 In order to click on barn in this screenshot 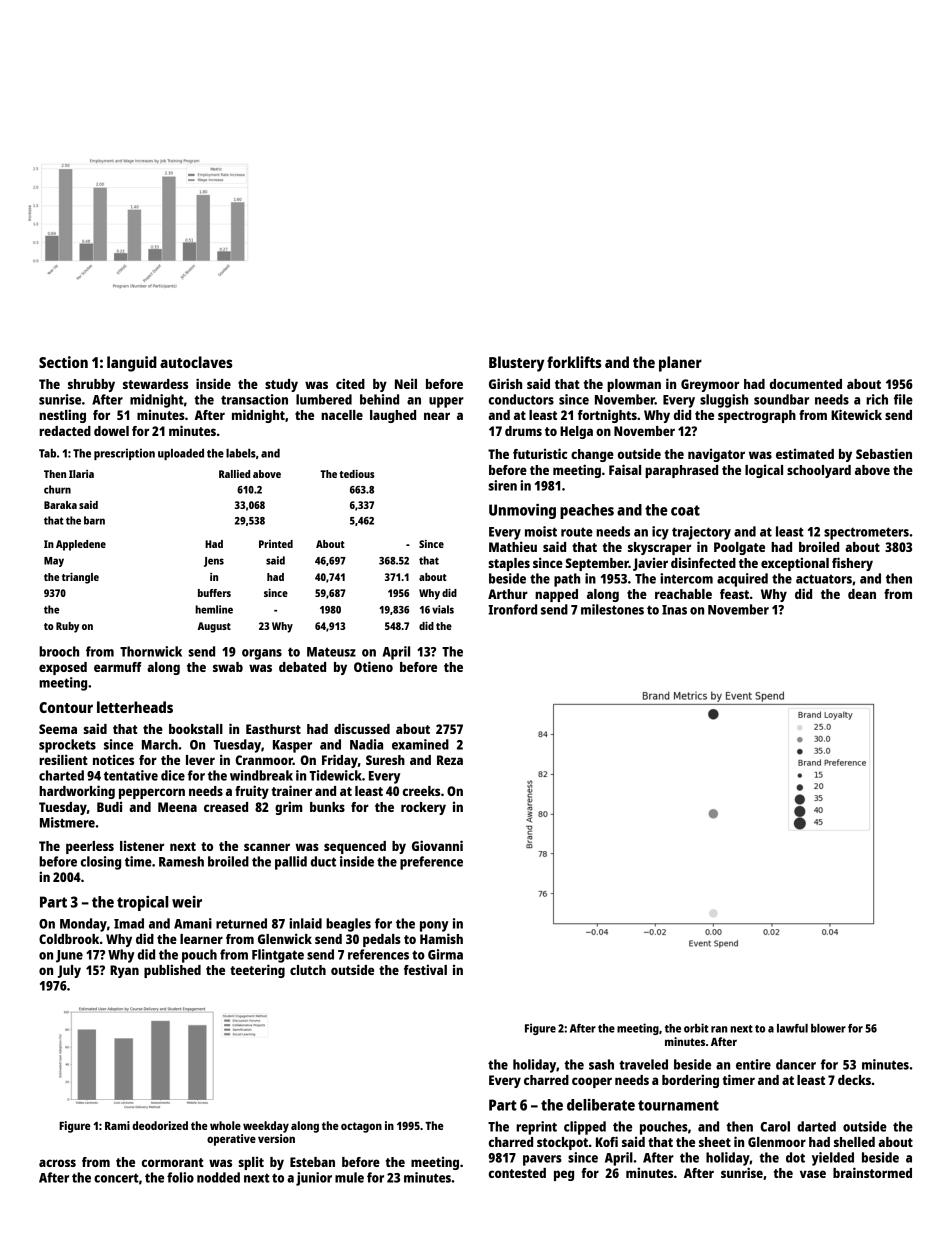, I will do `click(94, 520)`.
